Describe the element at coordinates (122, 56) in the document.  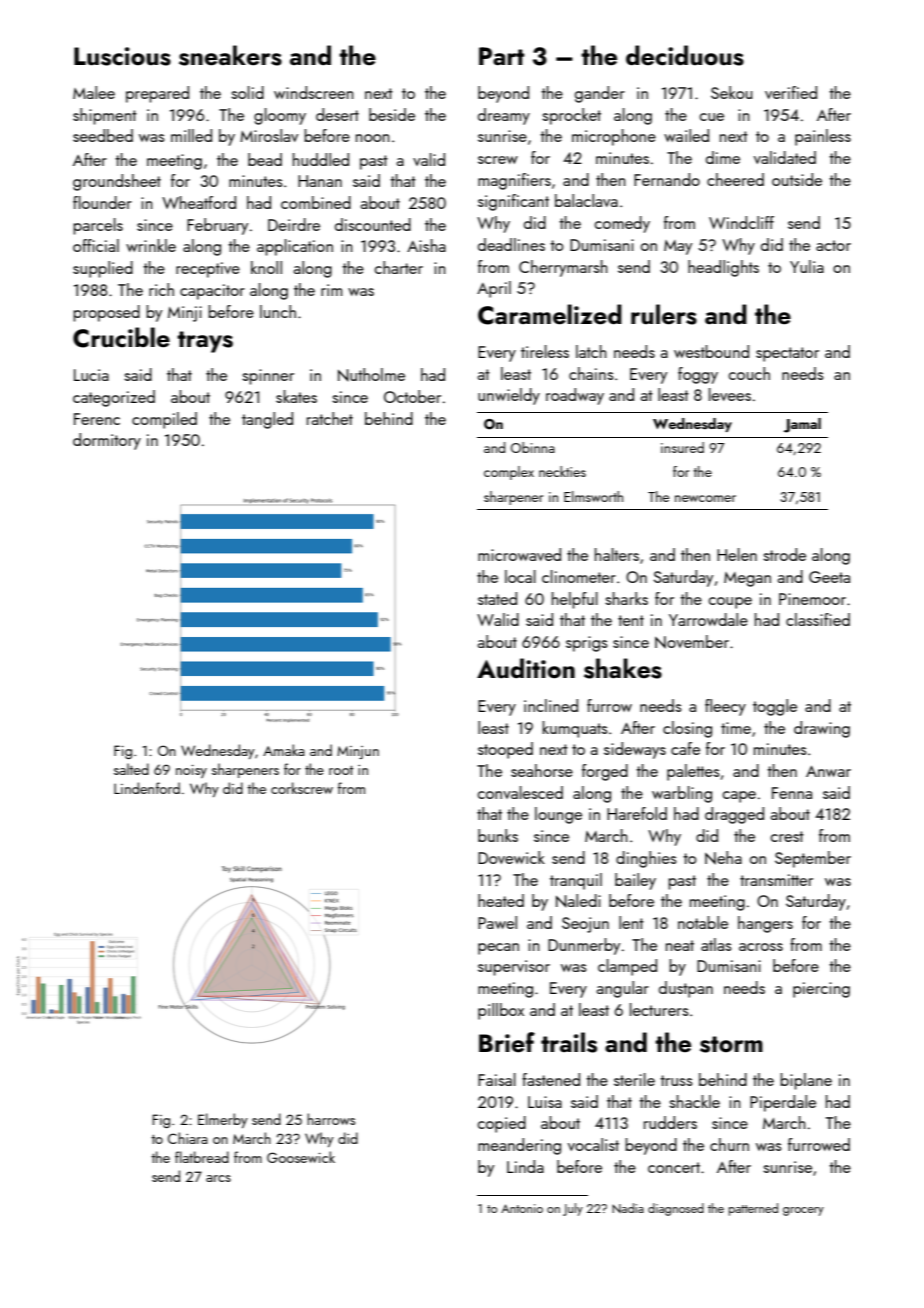
I see `Luscious` at that location.
